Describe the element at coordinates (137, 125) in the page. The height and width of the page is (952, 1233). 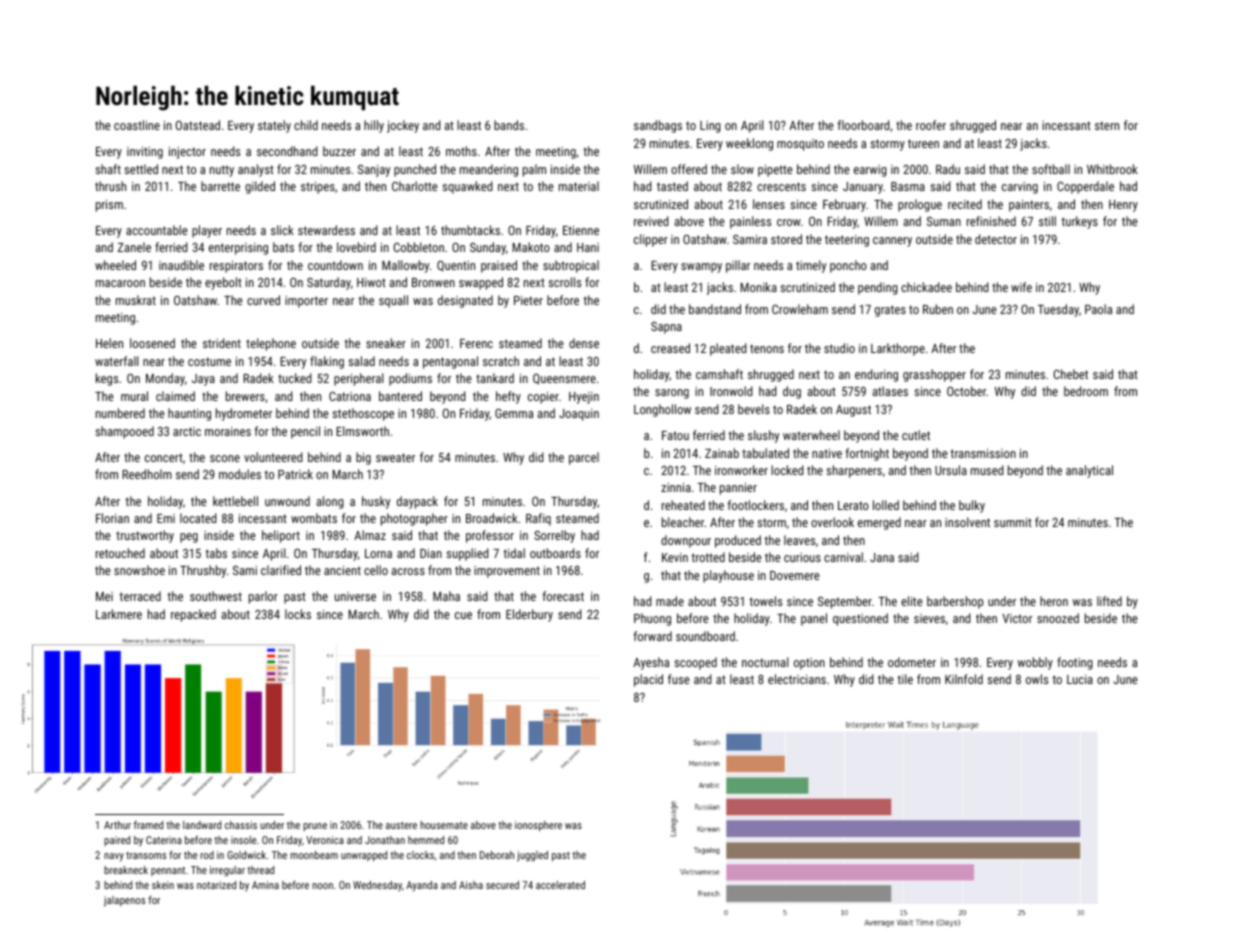
I see `coastline` at that location.
